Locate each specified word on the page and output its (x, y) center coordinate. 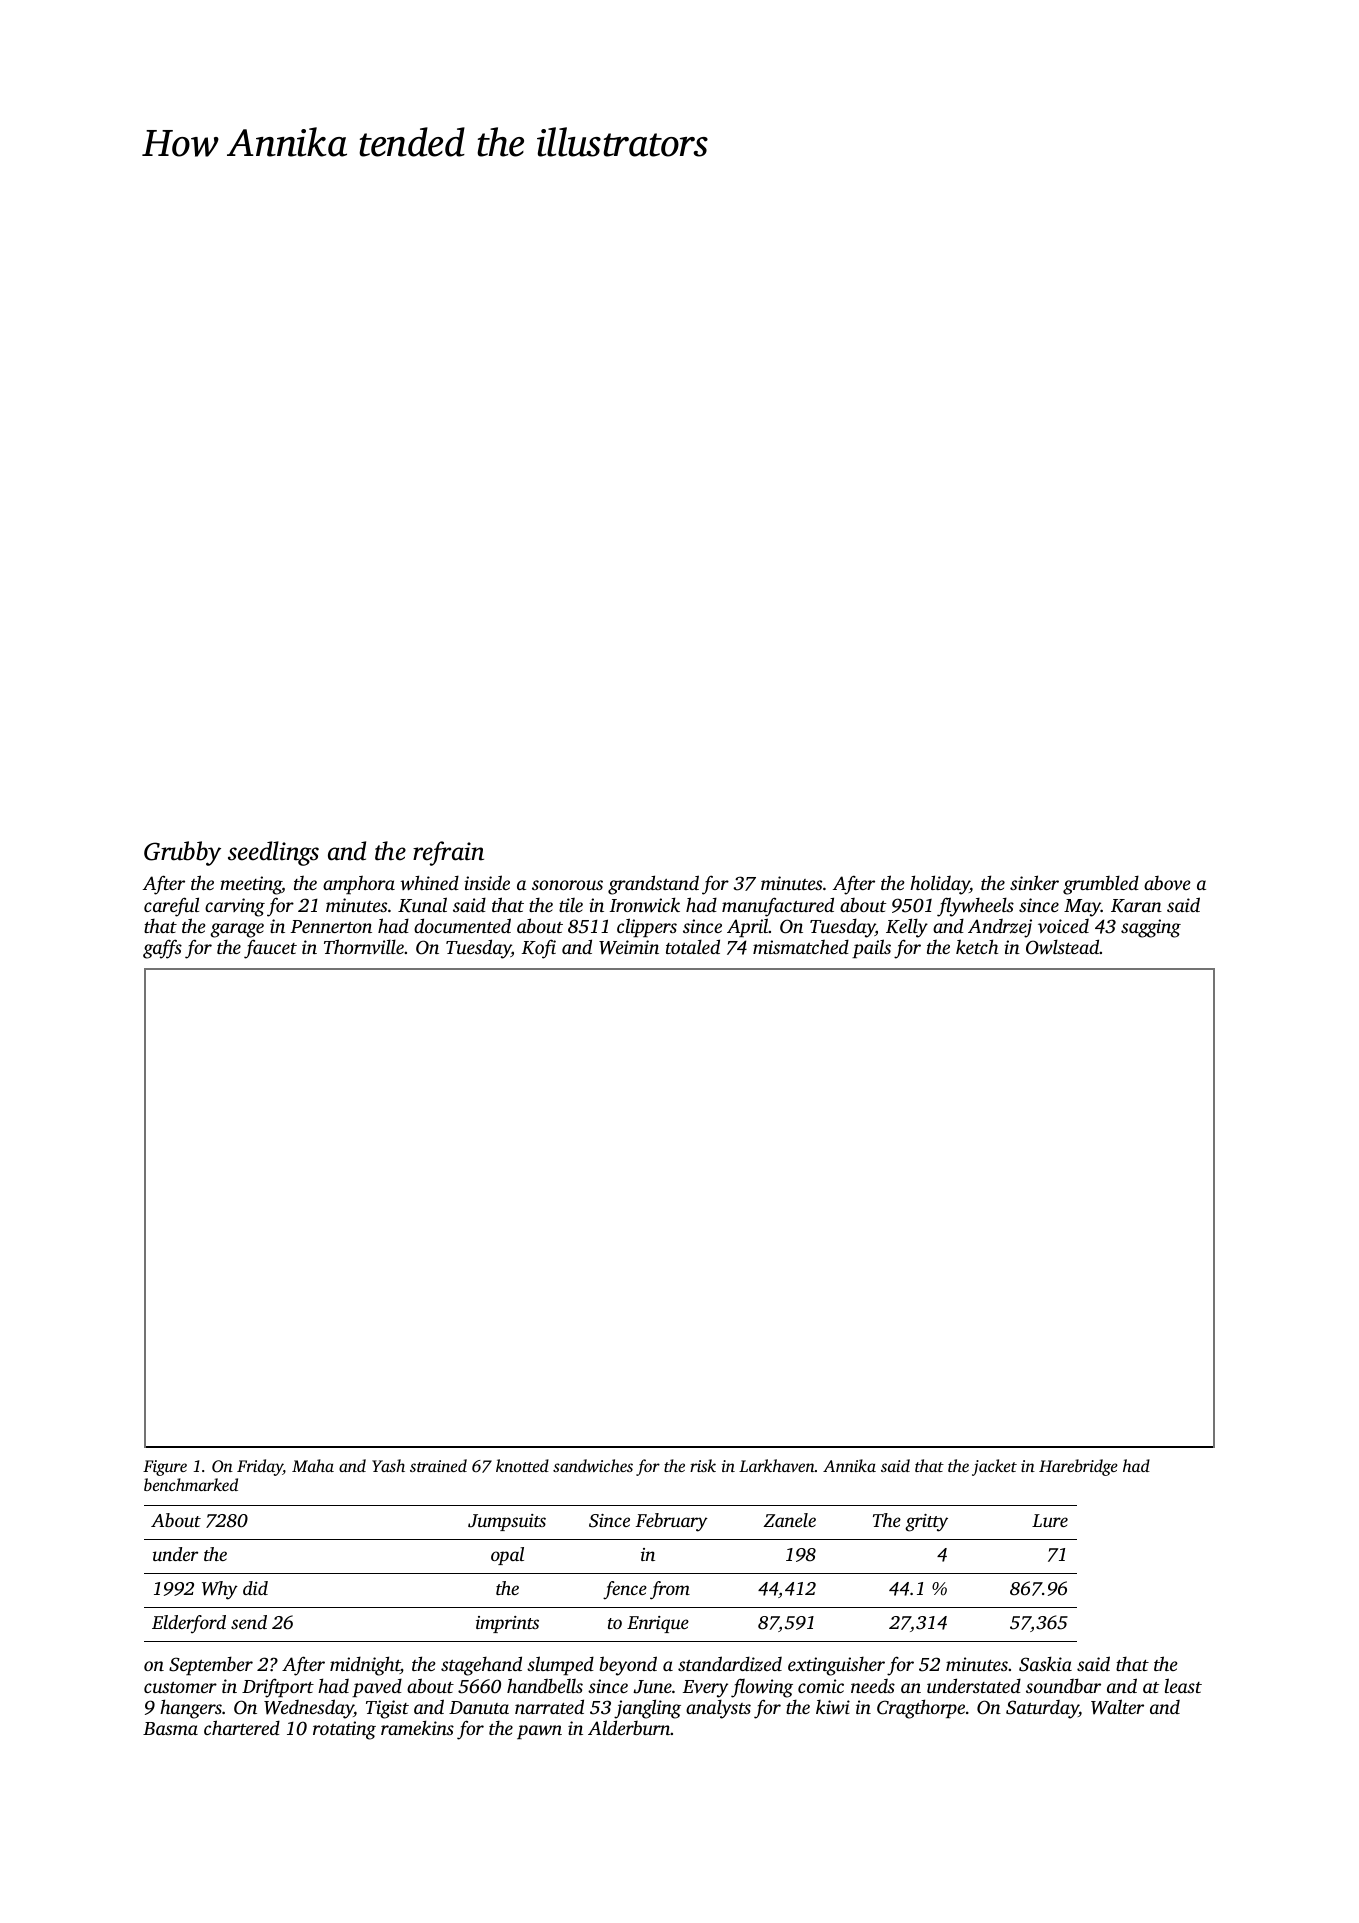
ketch (977, 946)
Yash (388, 1465)
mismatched (801, 946)
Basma (170, 1728)
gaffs (162, 949)
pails (871, 948)
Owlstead (1063, 947)
